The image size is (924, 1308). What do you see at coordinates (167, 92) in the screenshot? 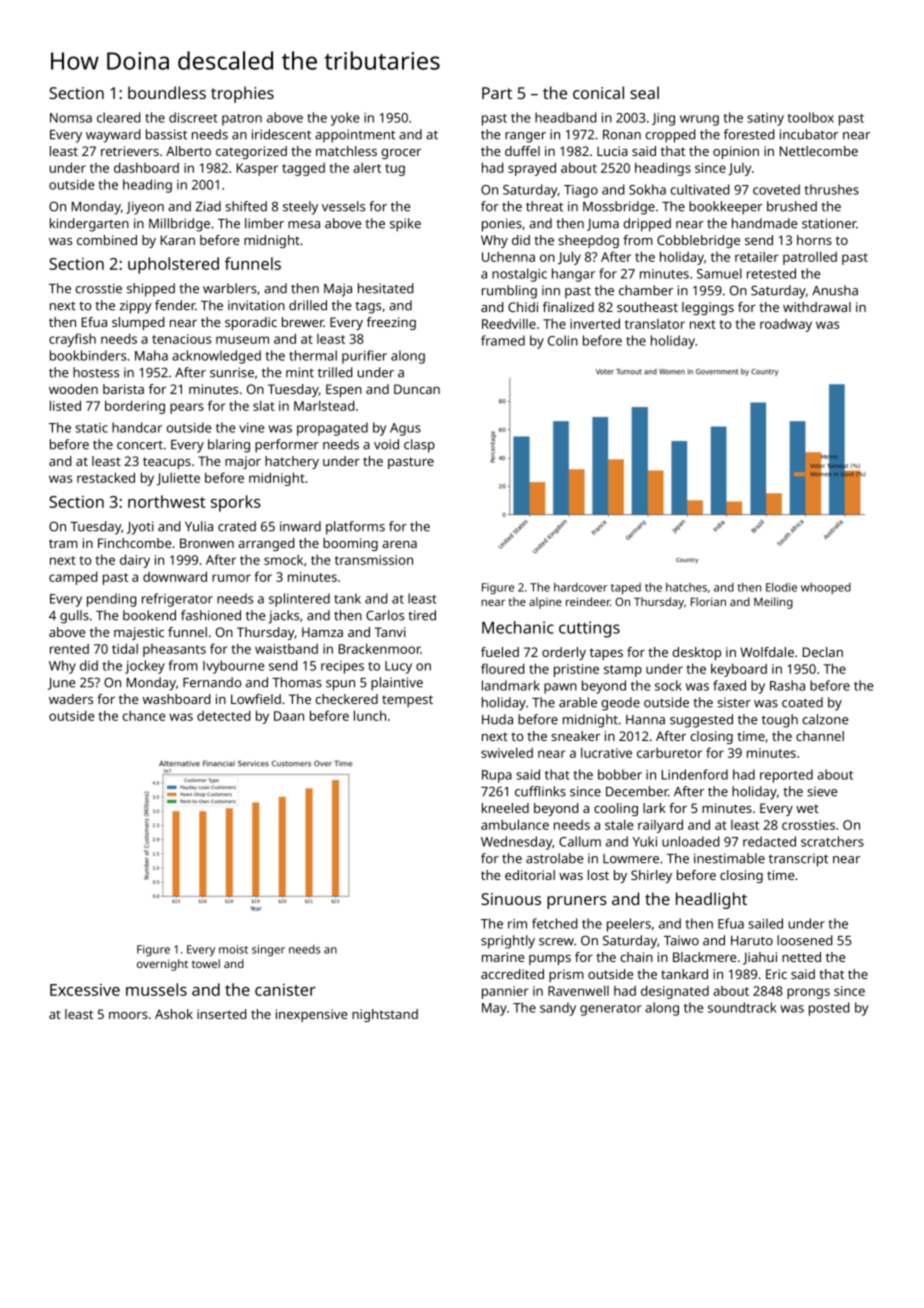
I see `boundless` at bounding box center [167, 92].
